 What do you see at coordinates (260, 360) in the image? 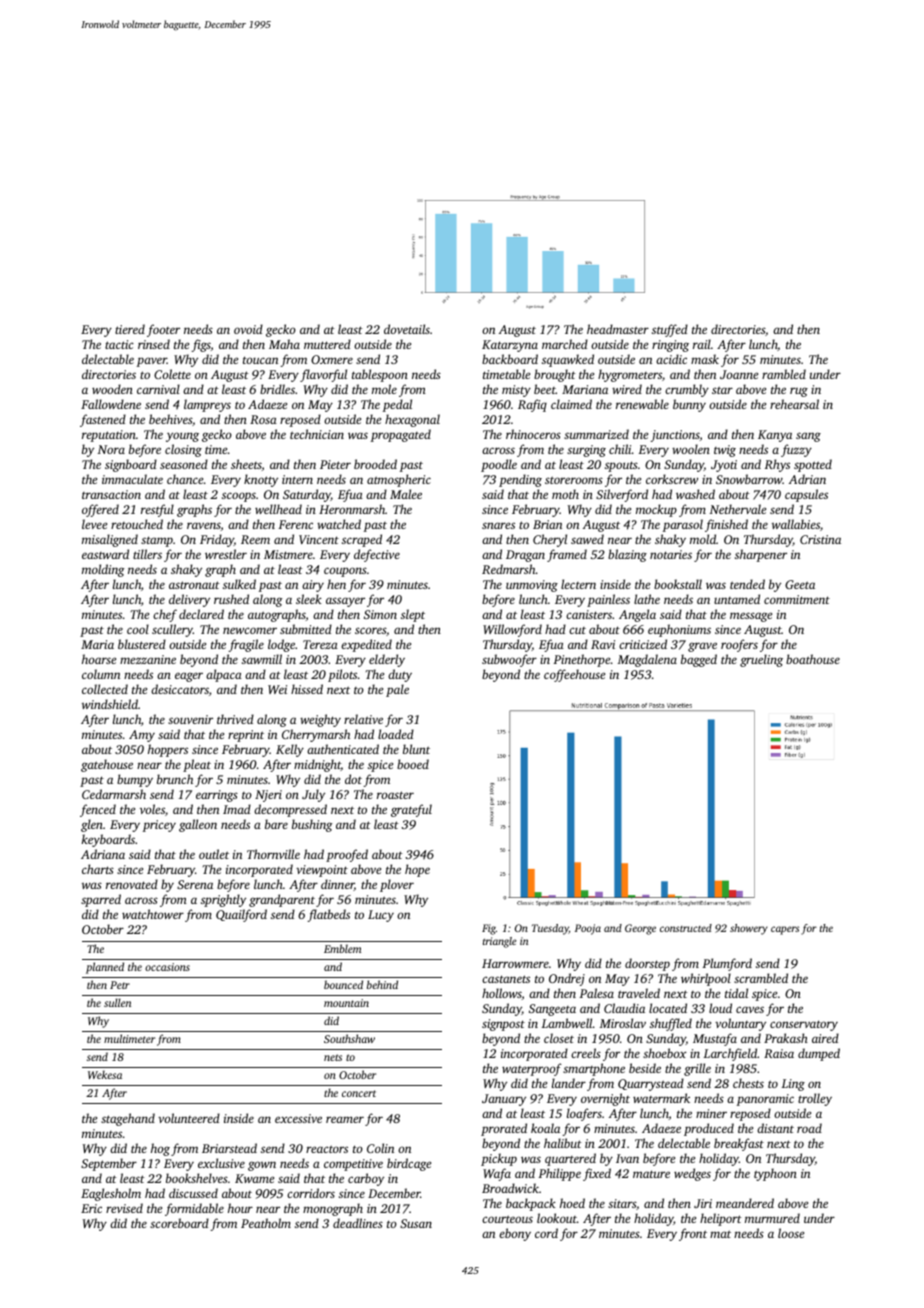
I see `toucan` at bounding box center [260, 360].
